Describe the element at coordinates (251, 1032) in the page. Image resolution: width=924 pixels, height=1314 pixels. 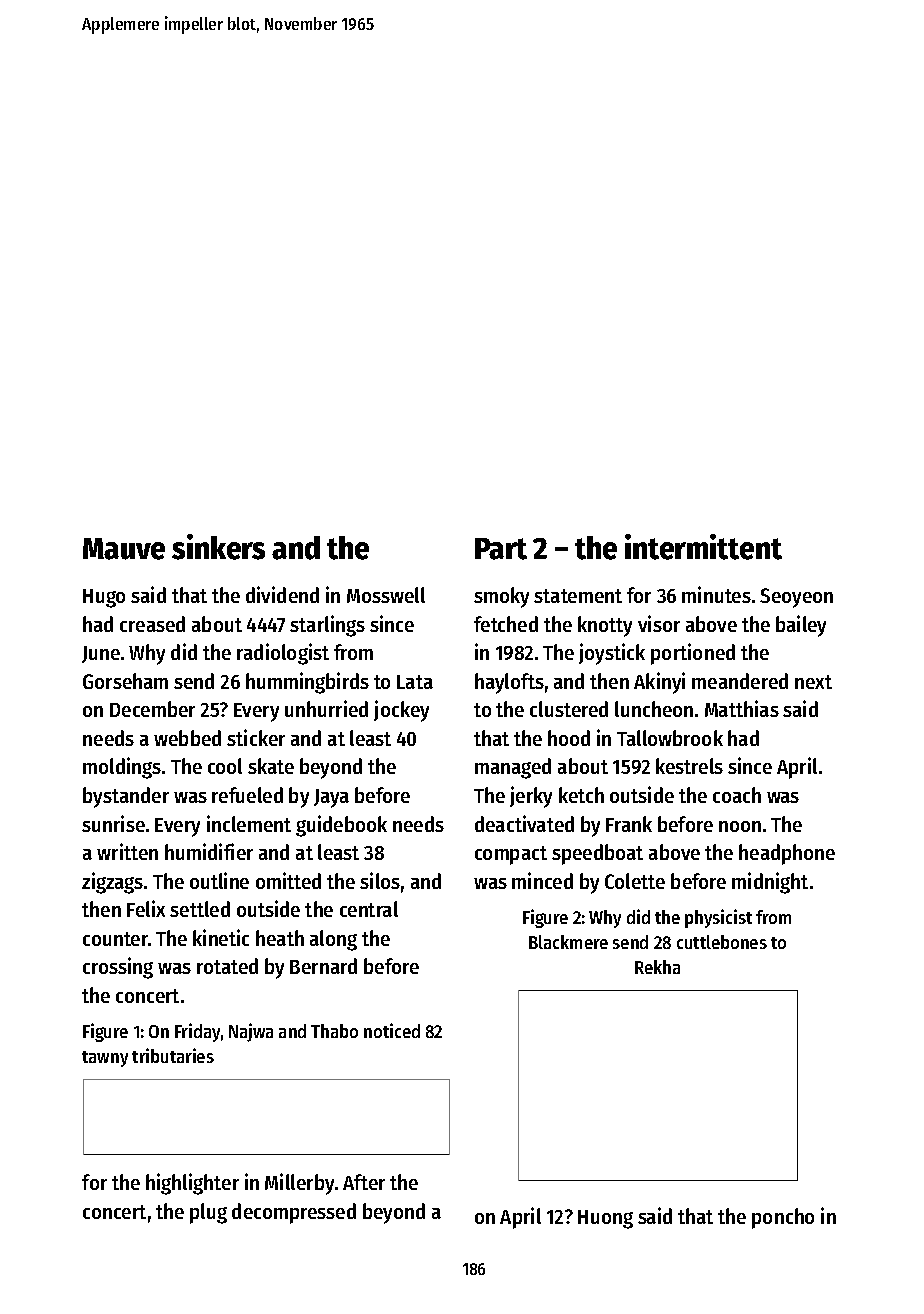
I see `Najwa` at that location.
